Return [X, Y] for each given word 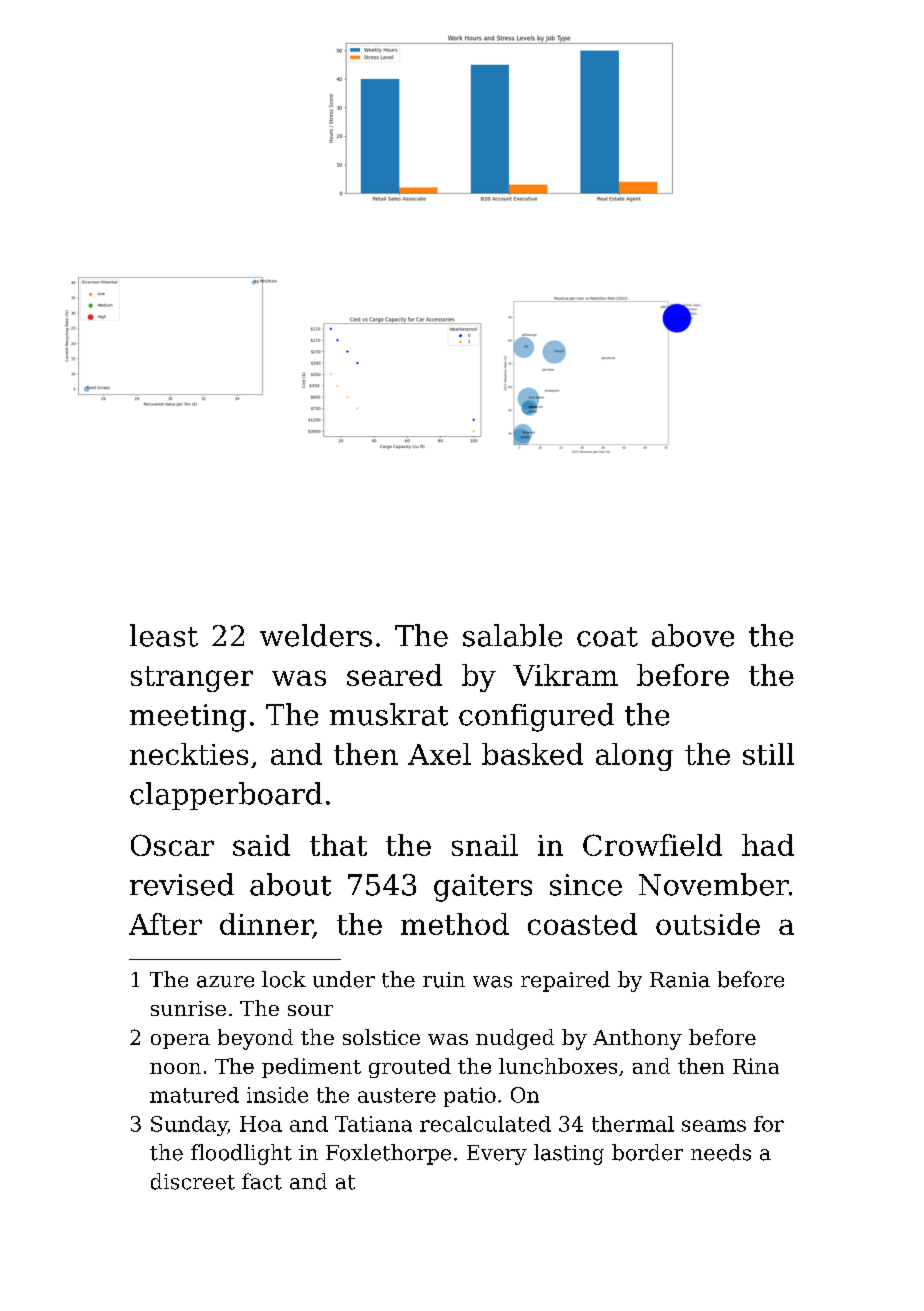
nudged [515, 1039]
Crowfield [652, 845]
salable [512, 635]
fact [262, 1181]
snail [485, 845]
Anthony [637, 1039]
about [290, 884]
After [165, 924]
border [647, 1152]
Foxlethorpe [388, 1154]
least [164, 635]
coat [607, 637]
